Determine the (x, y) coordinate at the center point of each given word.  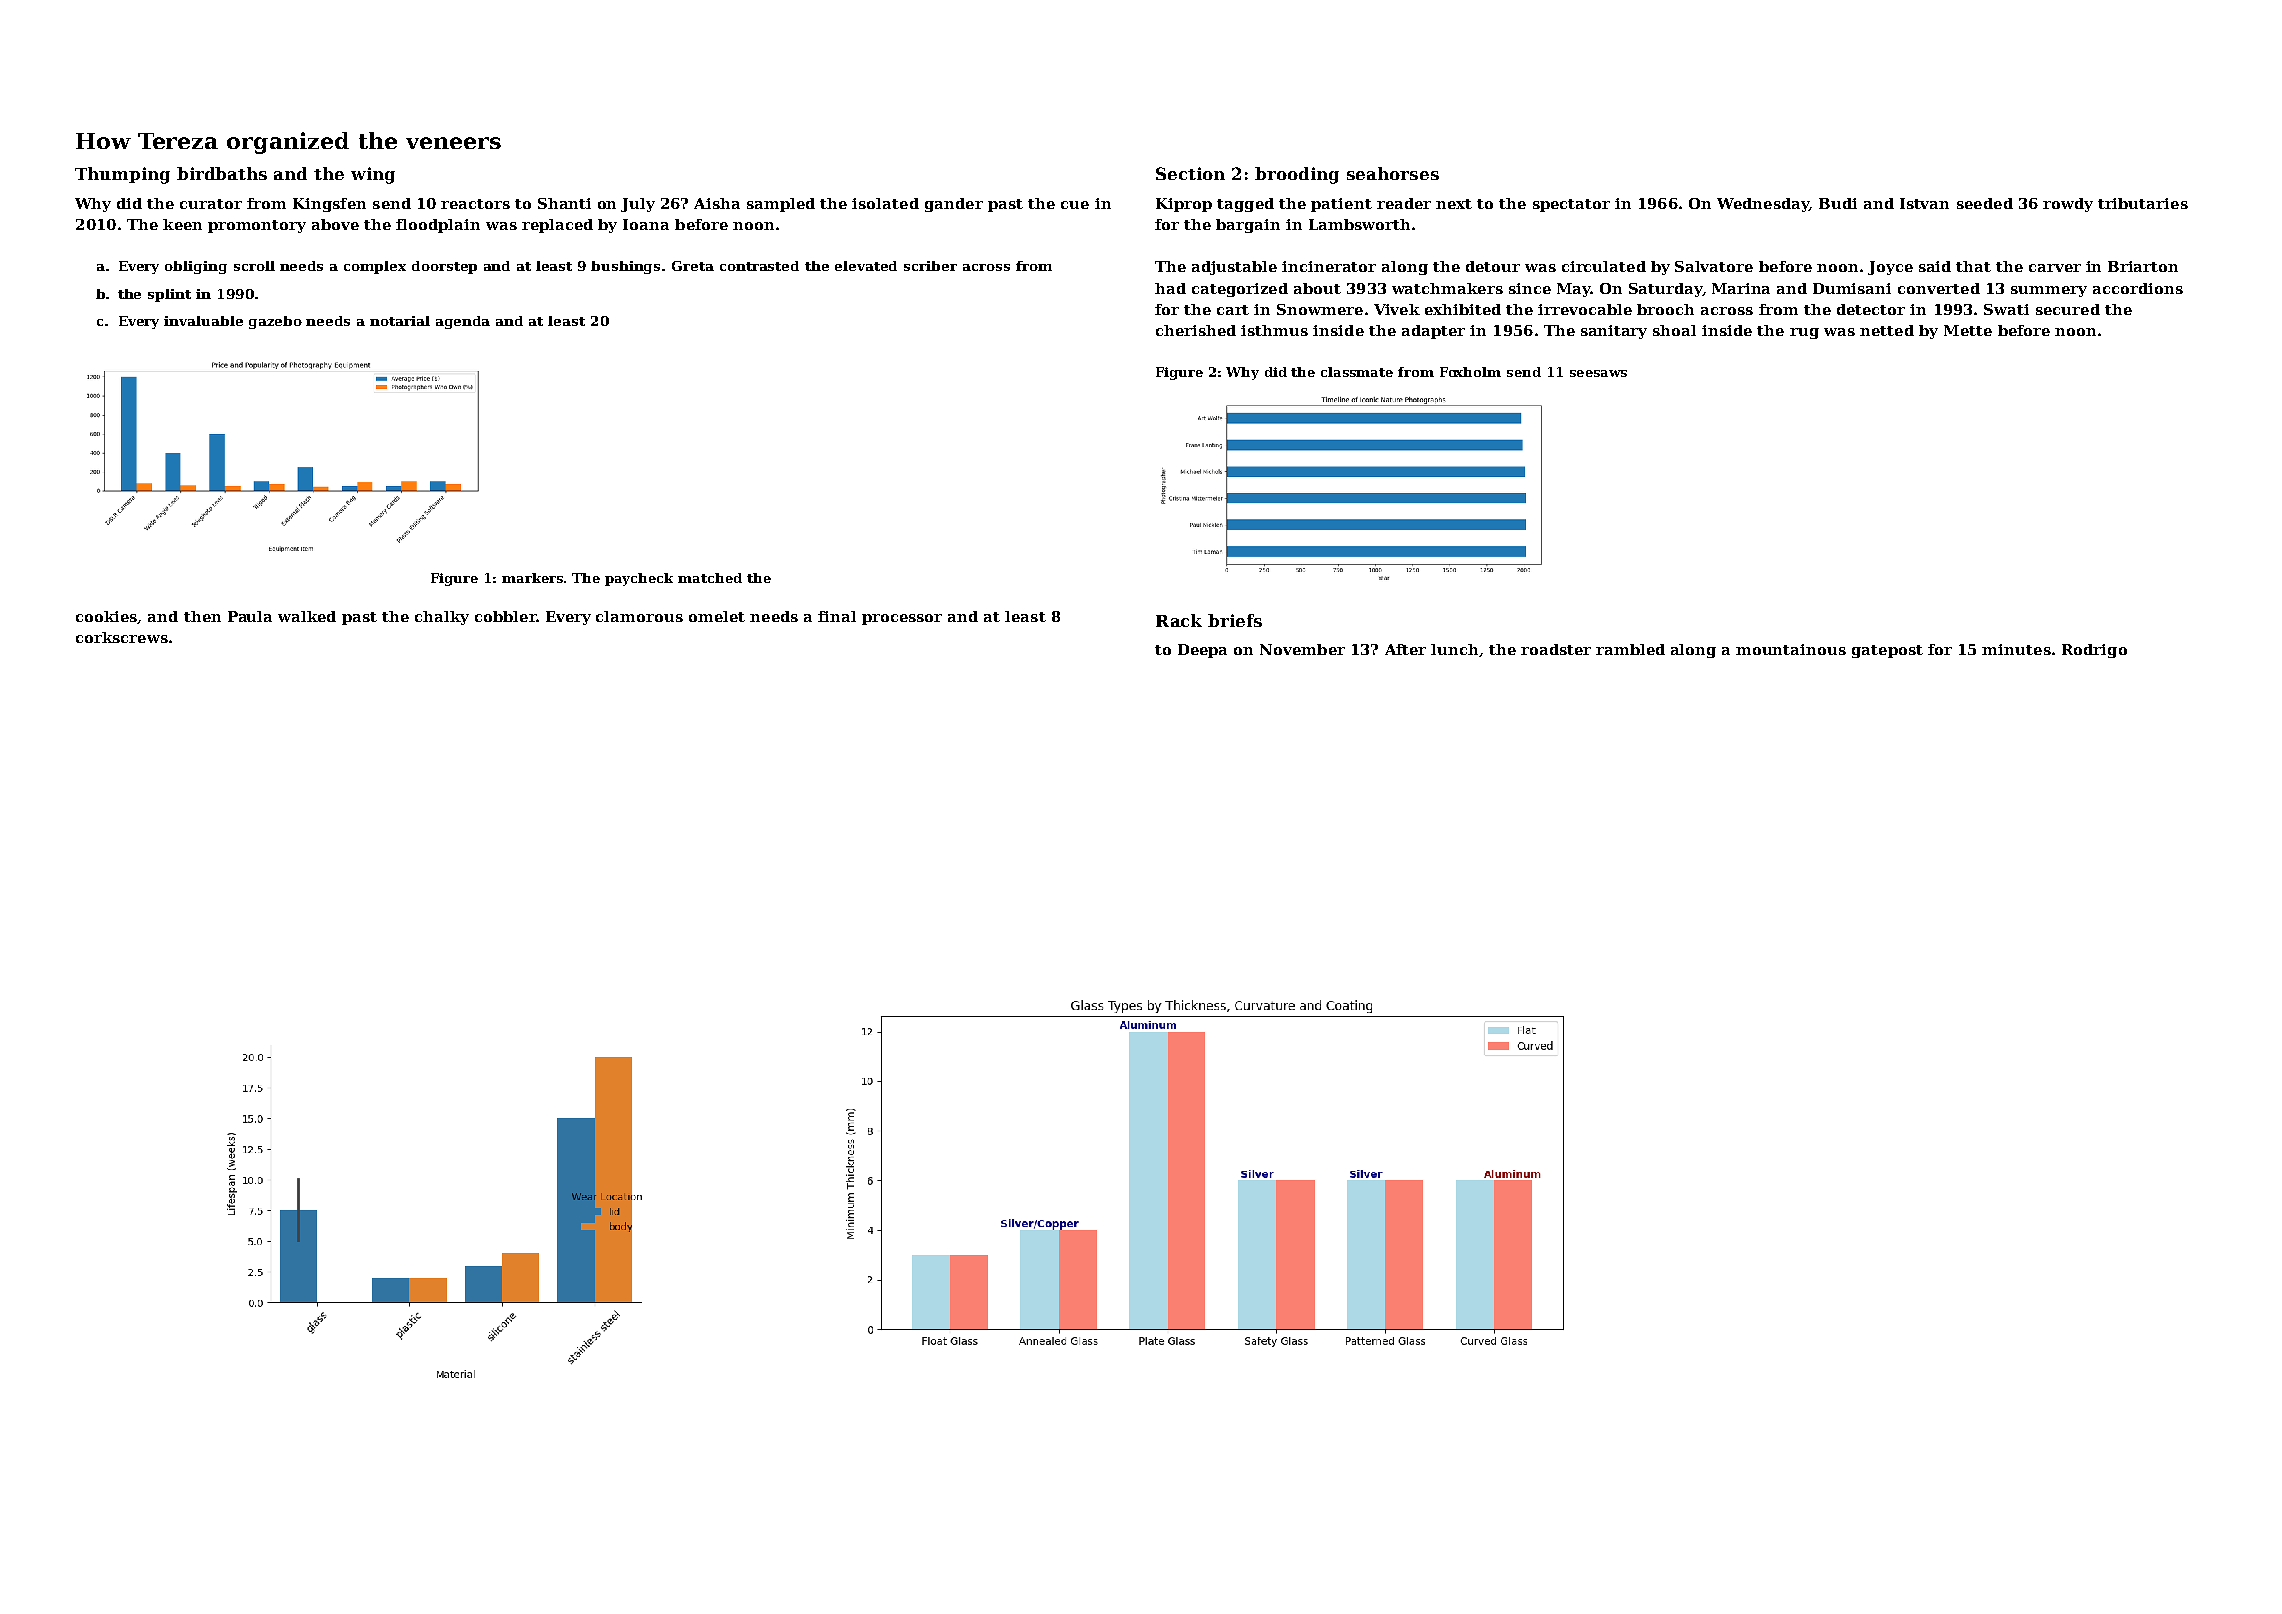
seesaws (1598, 373)
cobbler (505, 616)
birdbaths (222, 173)
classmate (1357, 372)
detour (1493, 266)
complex (375, 267)
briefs (1235, 620)
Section (1190, 173)
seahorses (1393, 173)
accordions (2138, 288)
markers (532, 578)
